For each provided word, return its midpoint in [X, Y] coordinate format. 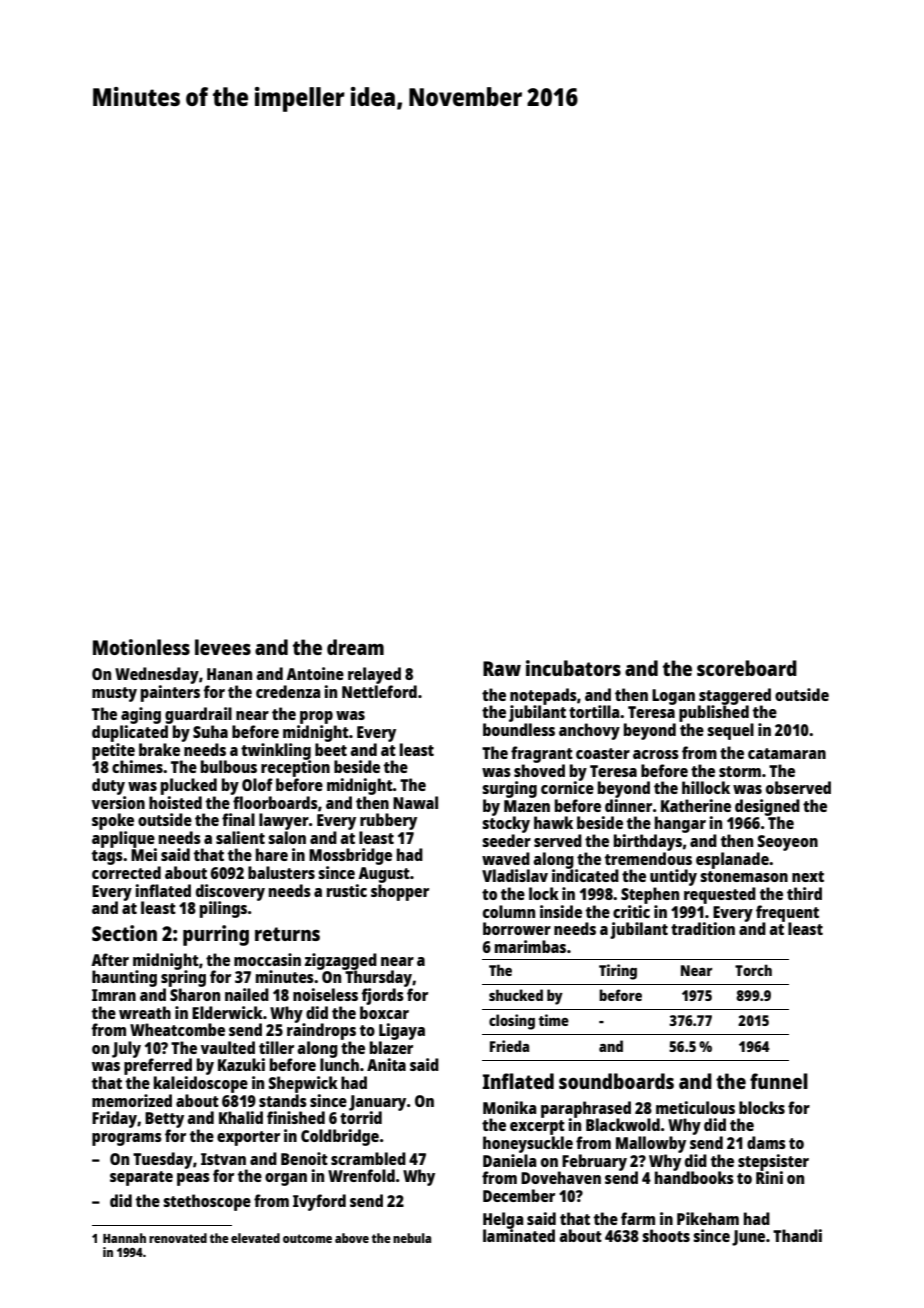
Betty [164, 1120]
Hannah [124, 1238]
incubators [573, 668]
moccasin [267, 959]
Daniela [509, 1160]
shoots [666, 1235]
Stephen [650, 895]
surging [509, 789]
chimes [137, 766]
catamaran [787, 753]
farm [638, 1218]
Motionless [141, 647]
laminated [519, 1235]
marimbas [530, 946]
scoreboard [747, 668]
